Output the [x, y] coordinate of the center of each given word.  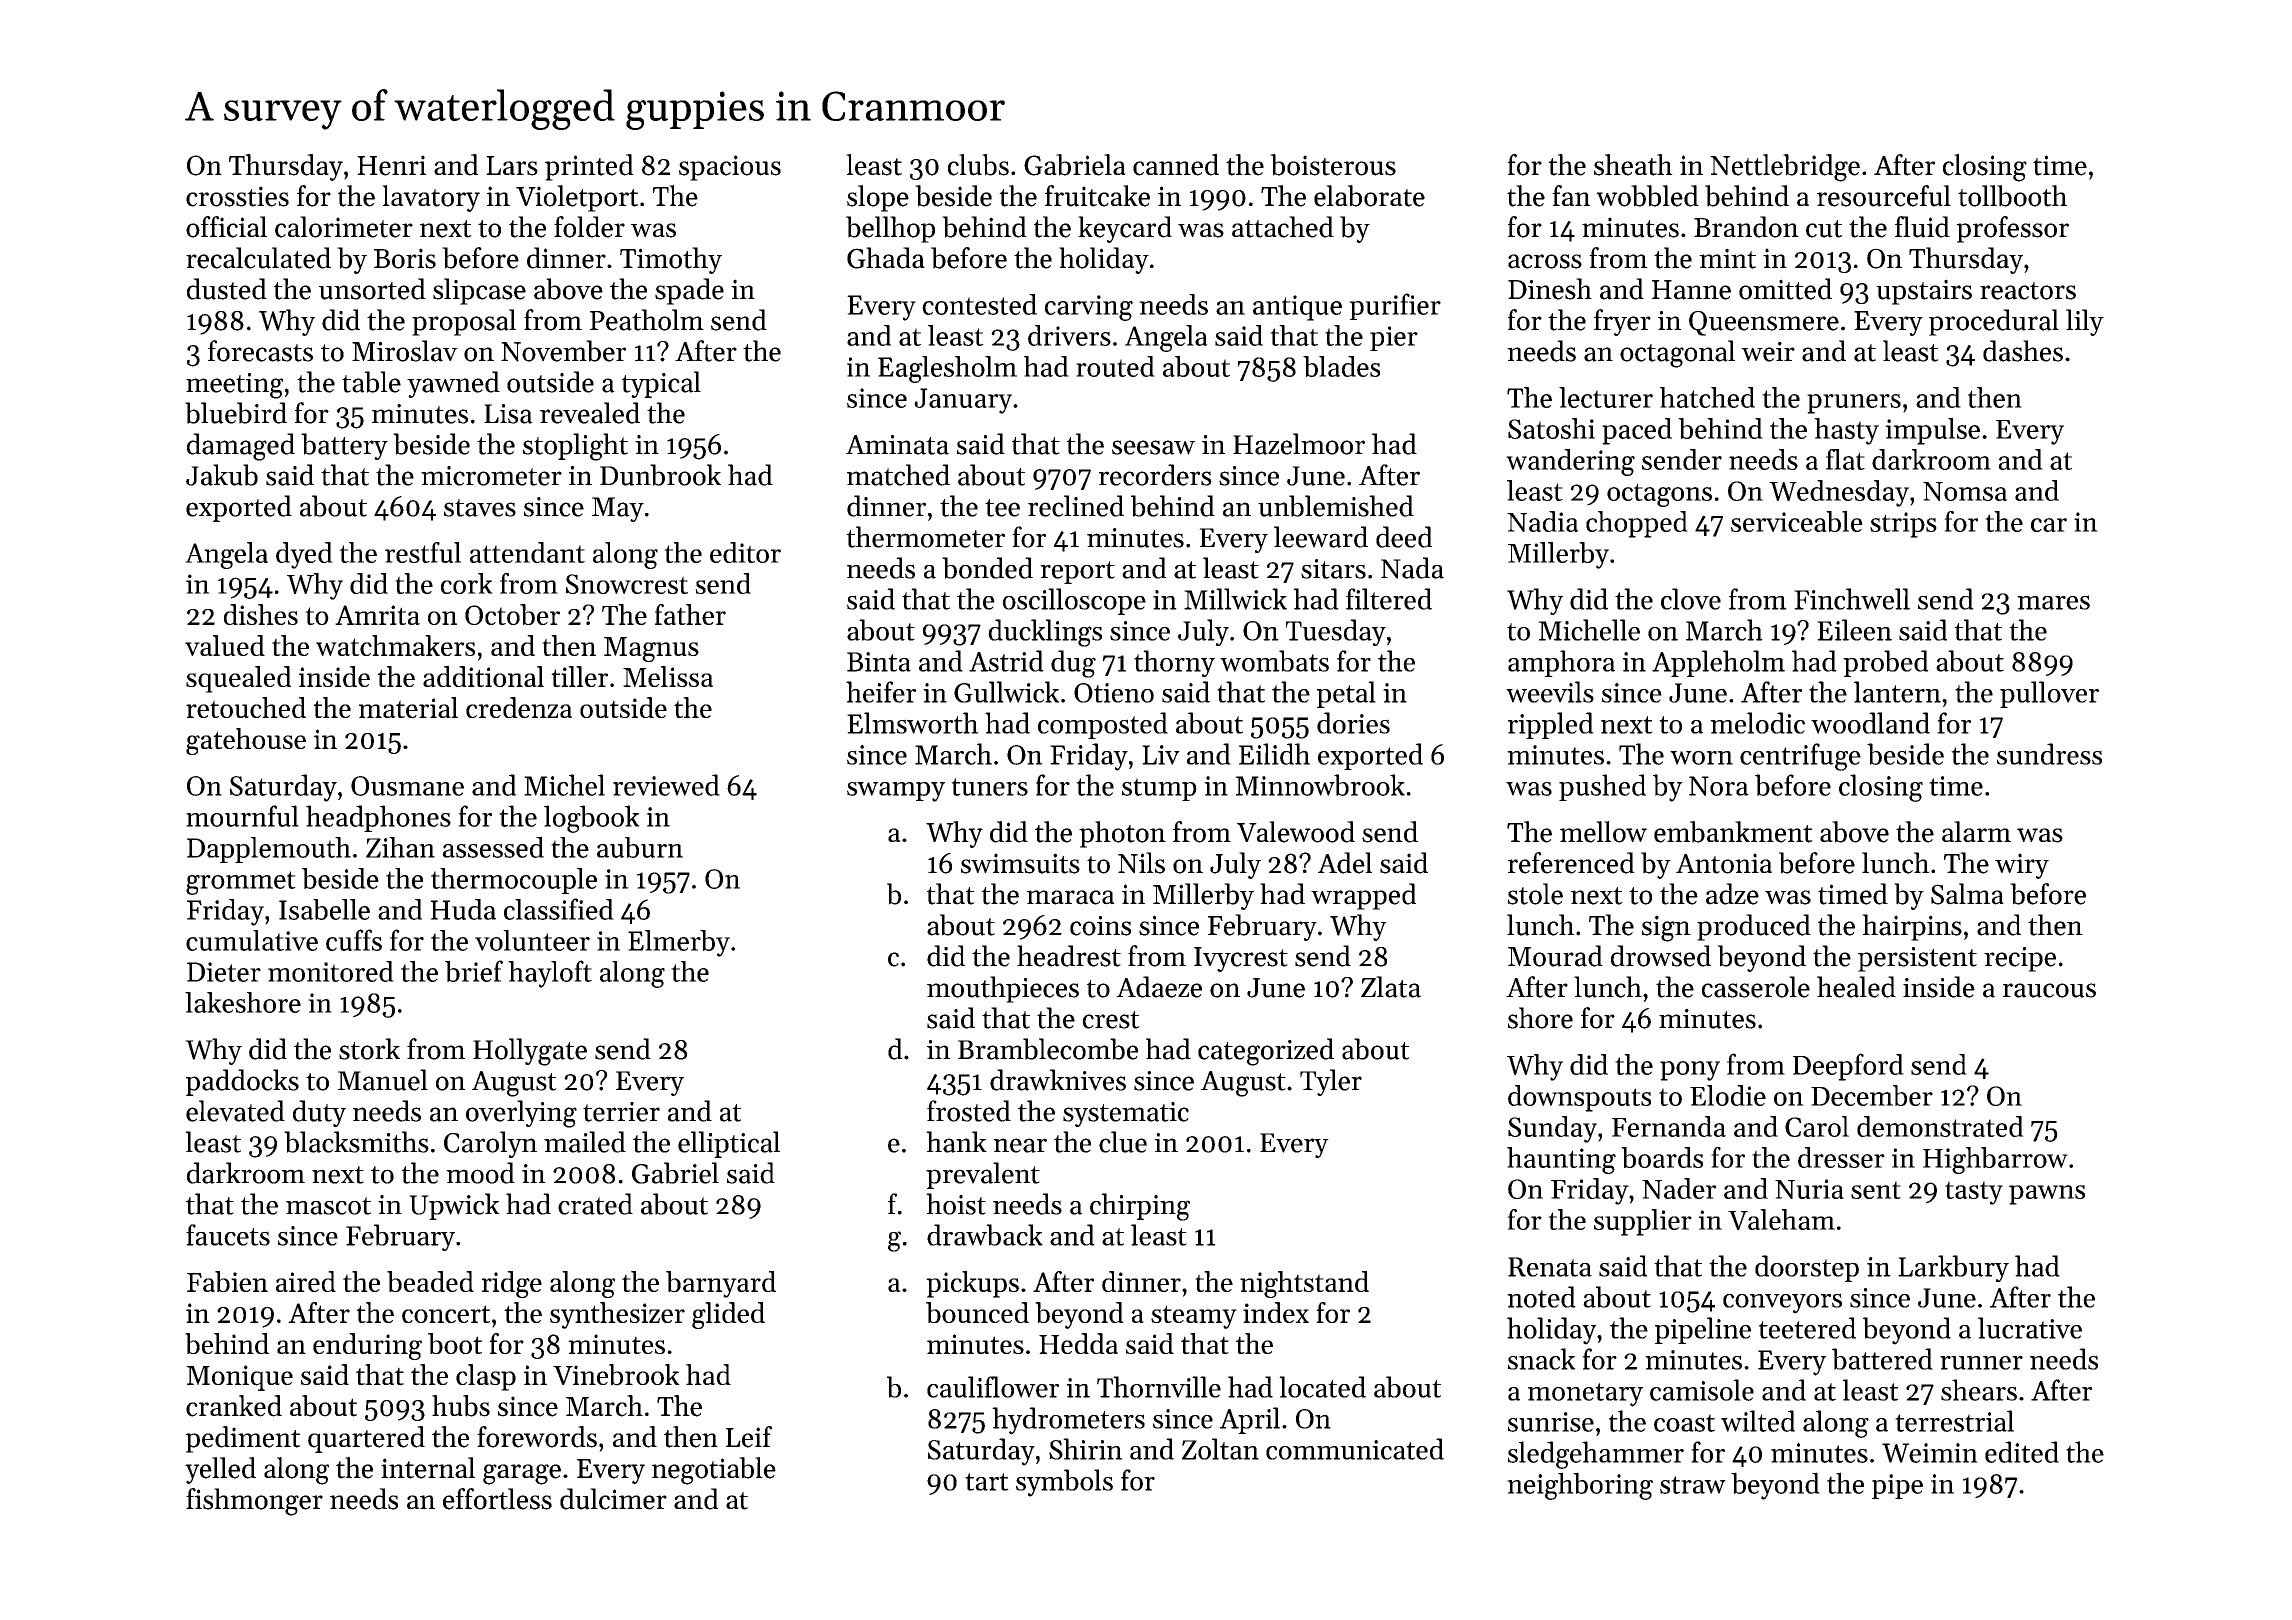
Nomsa [1965, 491]
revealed [590, 413]
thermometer [925, 537]
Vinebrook [616, 1375]
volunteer [532, 940]
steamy [1194, 1317]
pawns [2047, 1195]
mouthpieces [1003, 989]
